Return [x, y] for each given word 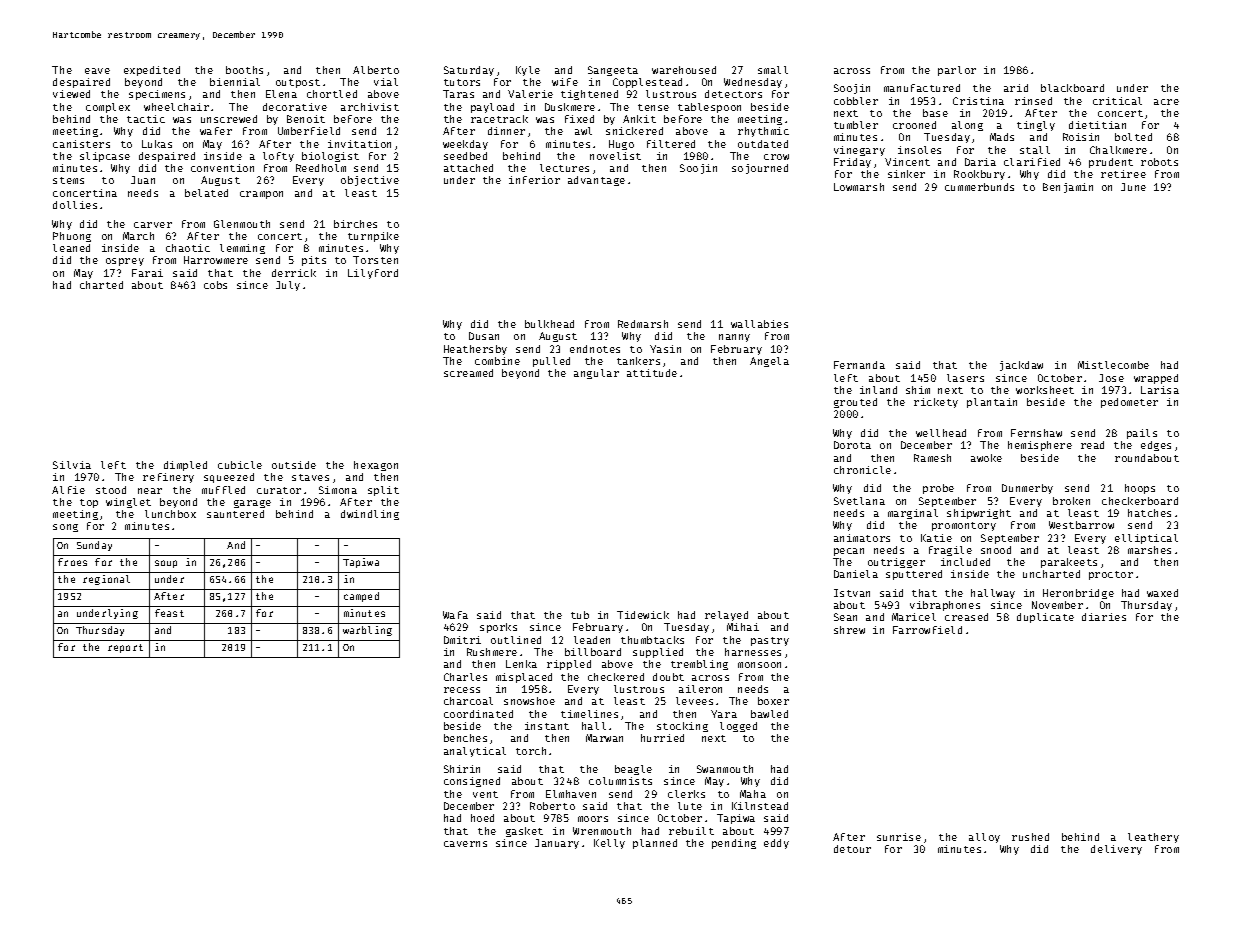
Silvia [72, 465]
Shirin [462, 769]
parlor [957, 71]
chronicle [862, 470]
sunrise [899, 837]
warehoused [684, 70]
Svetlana [859, 501]
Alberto [376, 70]
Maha [753, 794]
